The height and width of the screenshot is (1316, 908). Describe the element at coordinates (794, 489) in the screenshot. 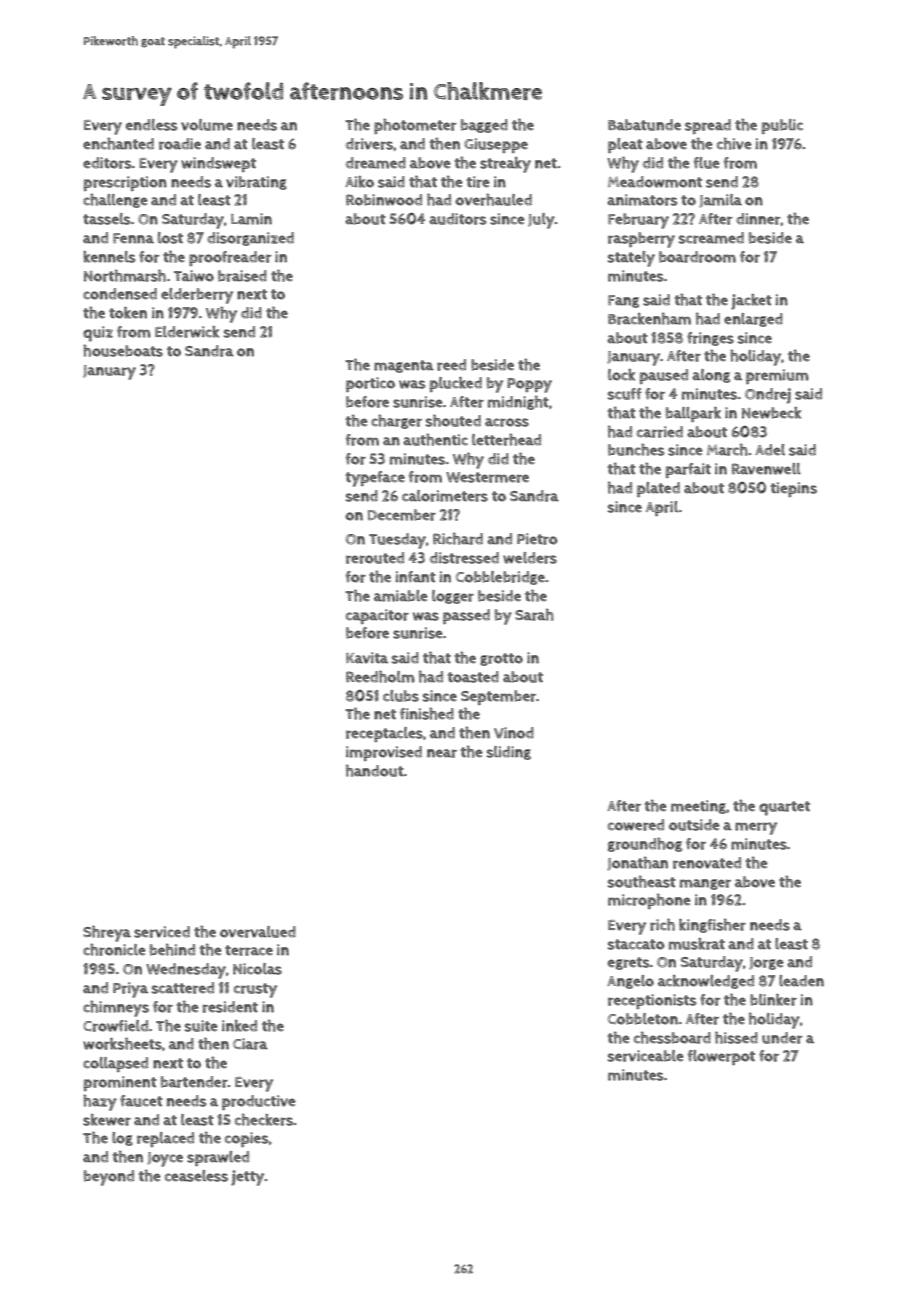

I see `tiepins` at that location.
